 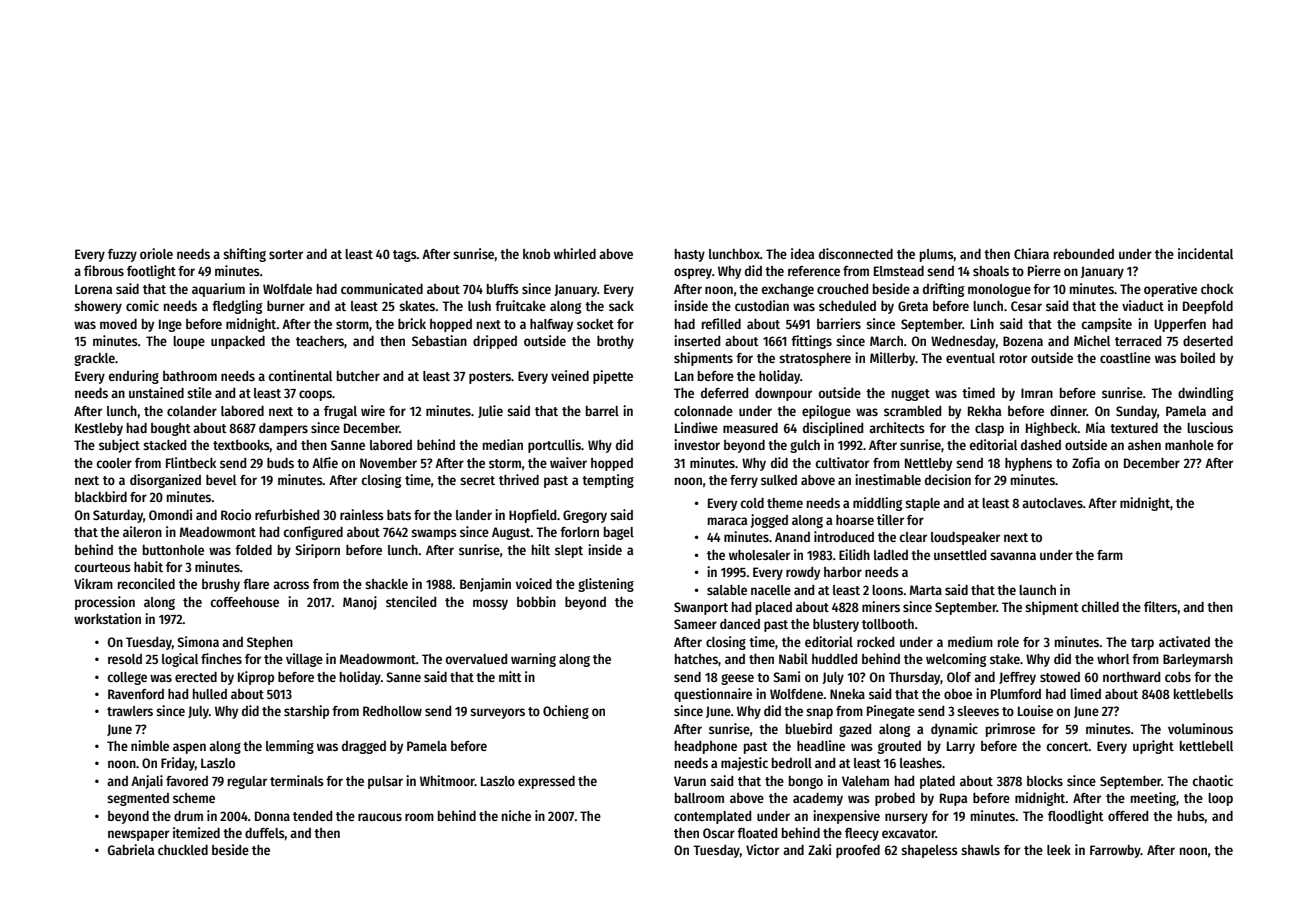 What do you see at coordinates (150, 745) in the image?
I see `nimble` at bounding box center [150, 745].
